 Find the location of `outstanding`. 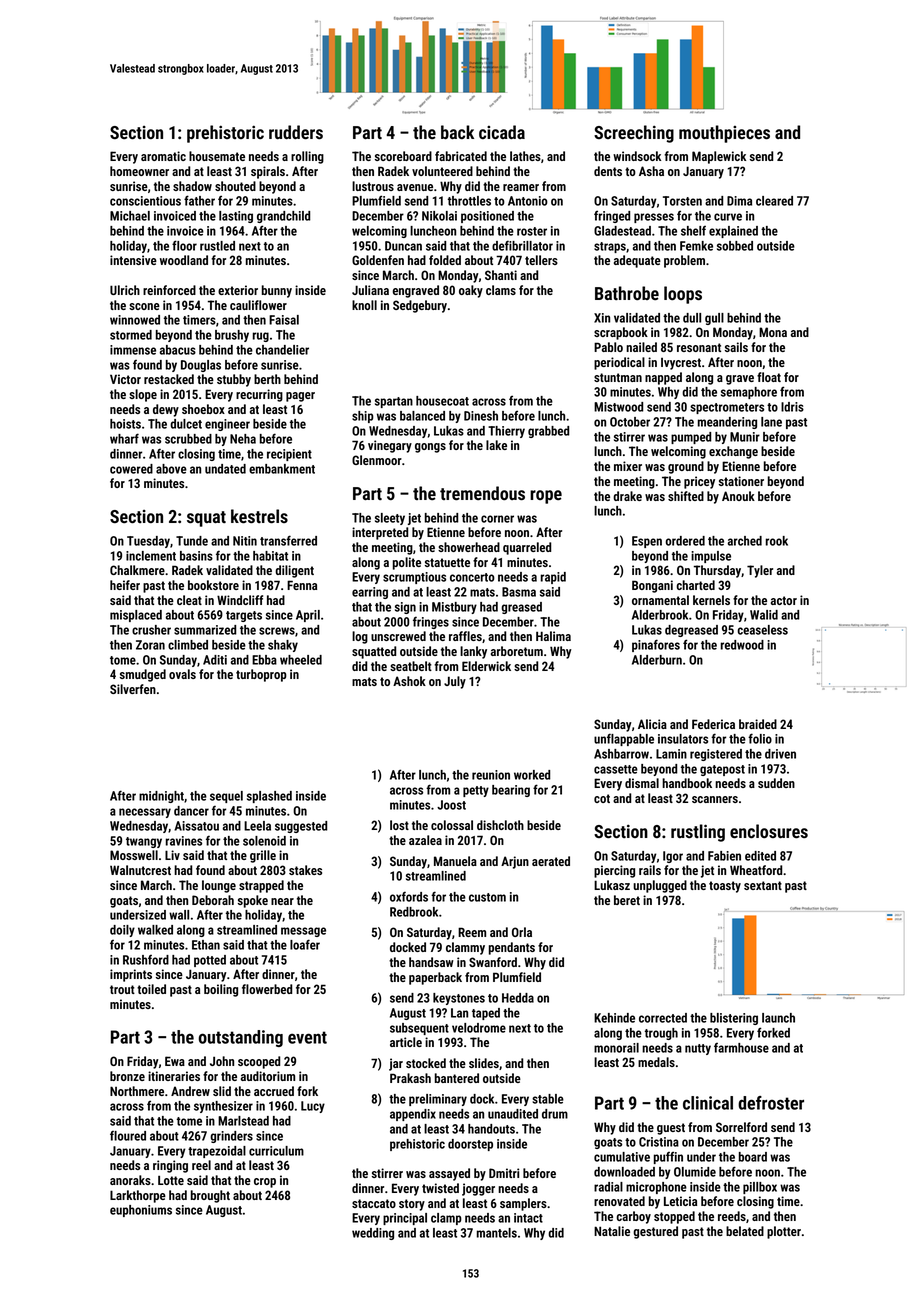

outstanding is located at coordinates (241, 1038).
